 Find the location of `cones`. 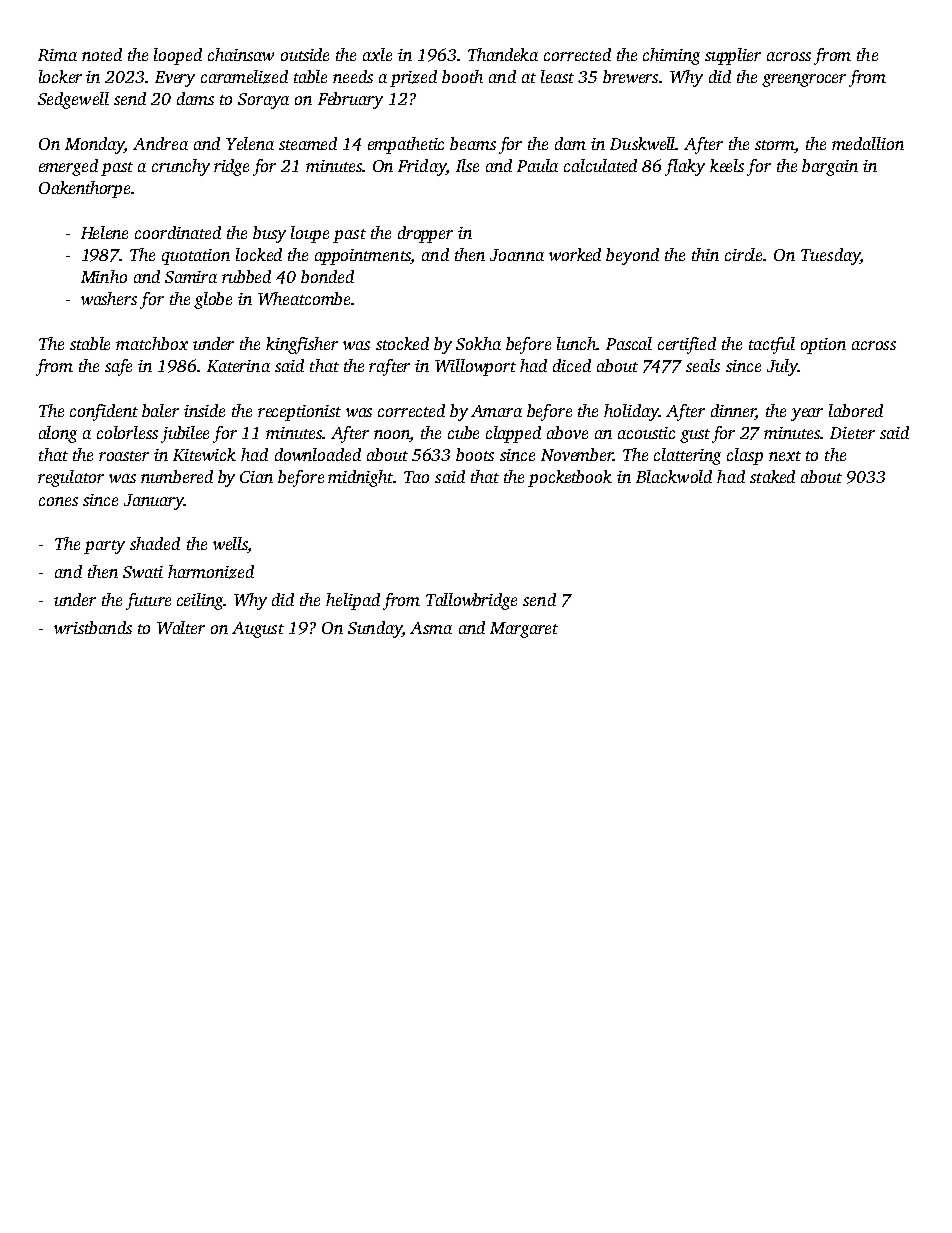

cones is located at coordinates (58, 501).
